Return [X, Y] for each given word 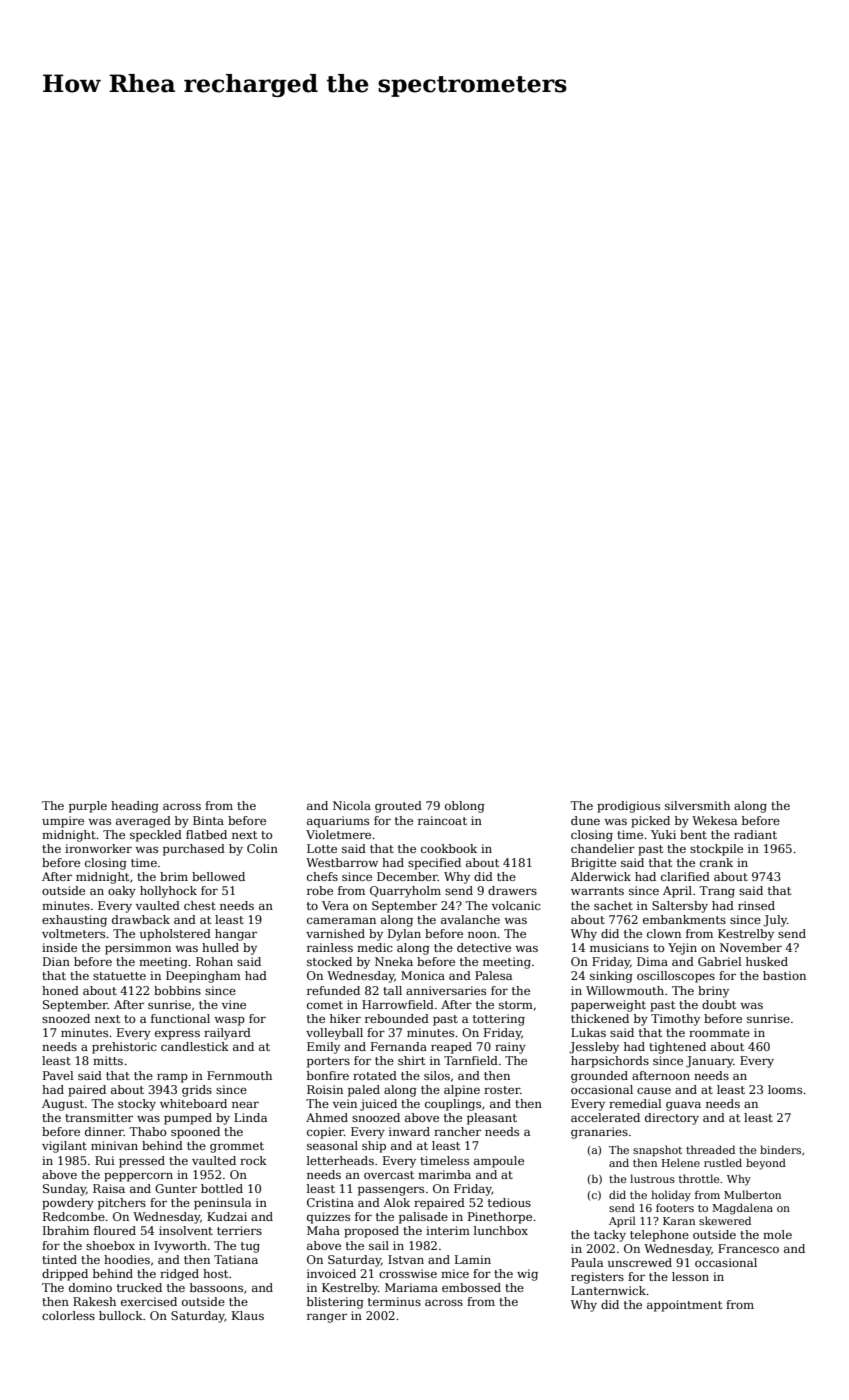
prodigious [628, 807]
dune [585, 820]
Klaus [248, 1315]
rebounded [397, 1018]
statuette [119, 976]
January [710, 1062]
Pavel [58, 1075]
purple [88, 807]
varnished [335, 933]
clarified [685, 876]
